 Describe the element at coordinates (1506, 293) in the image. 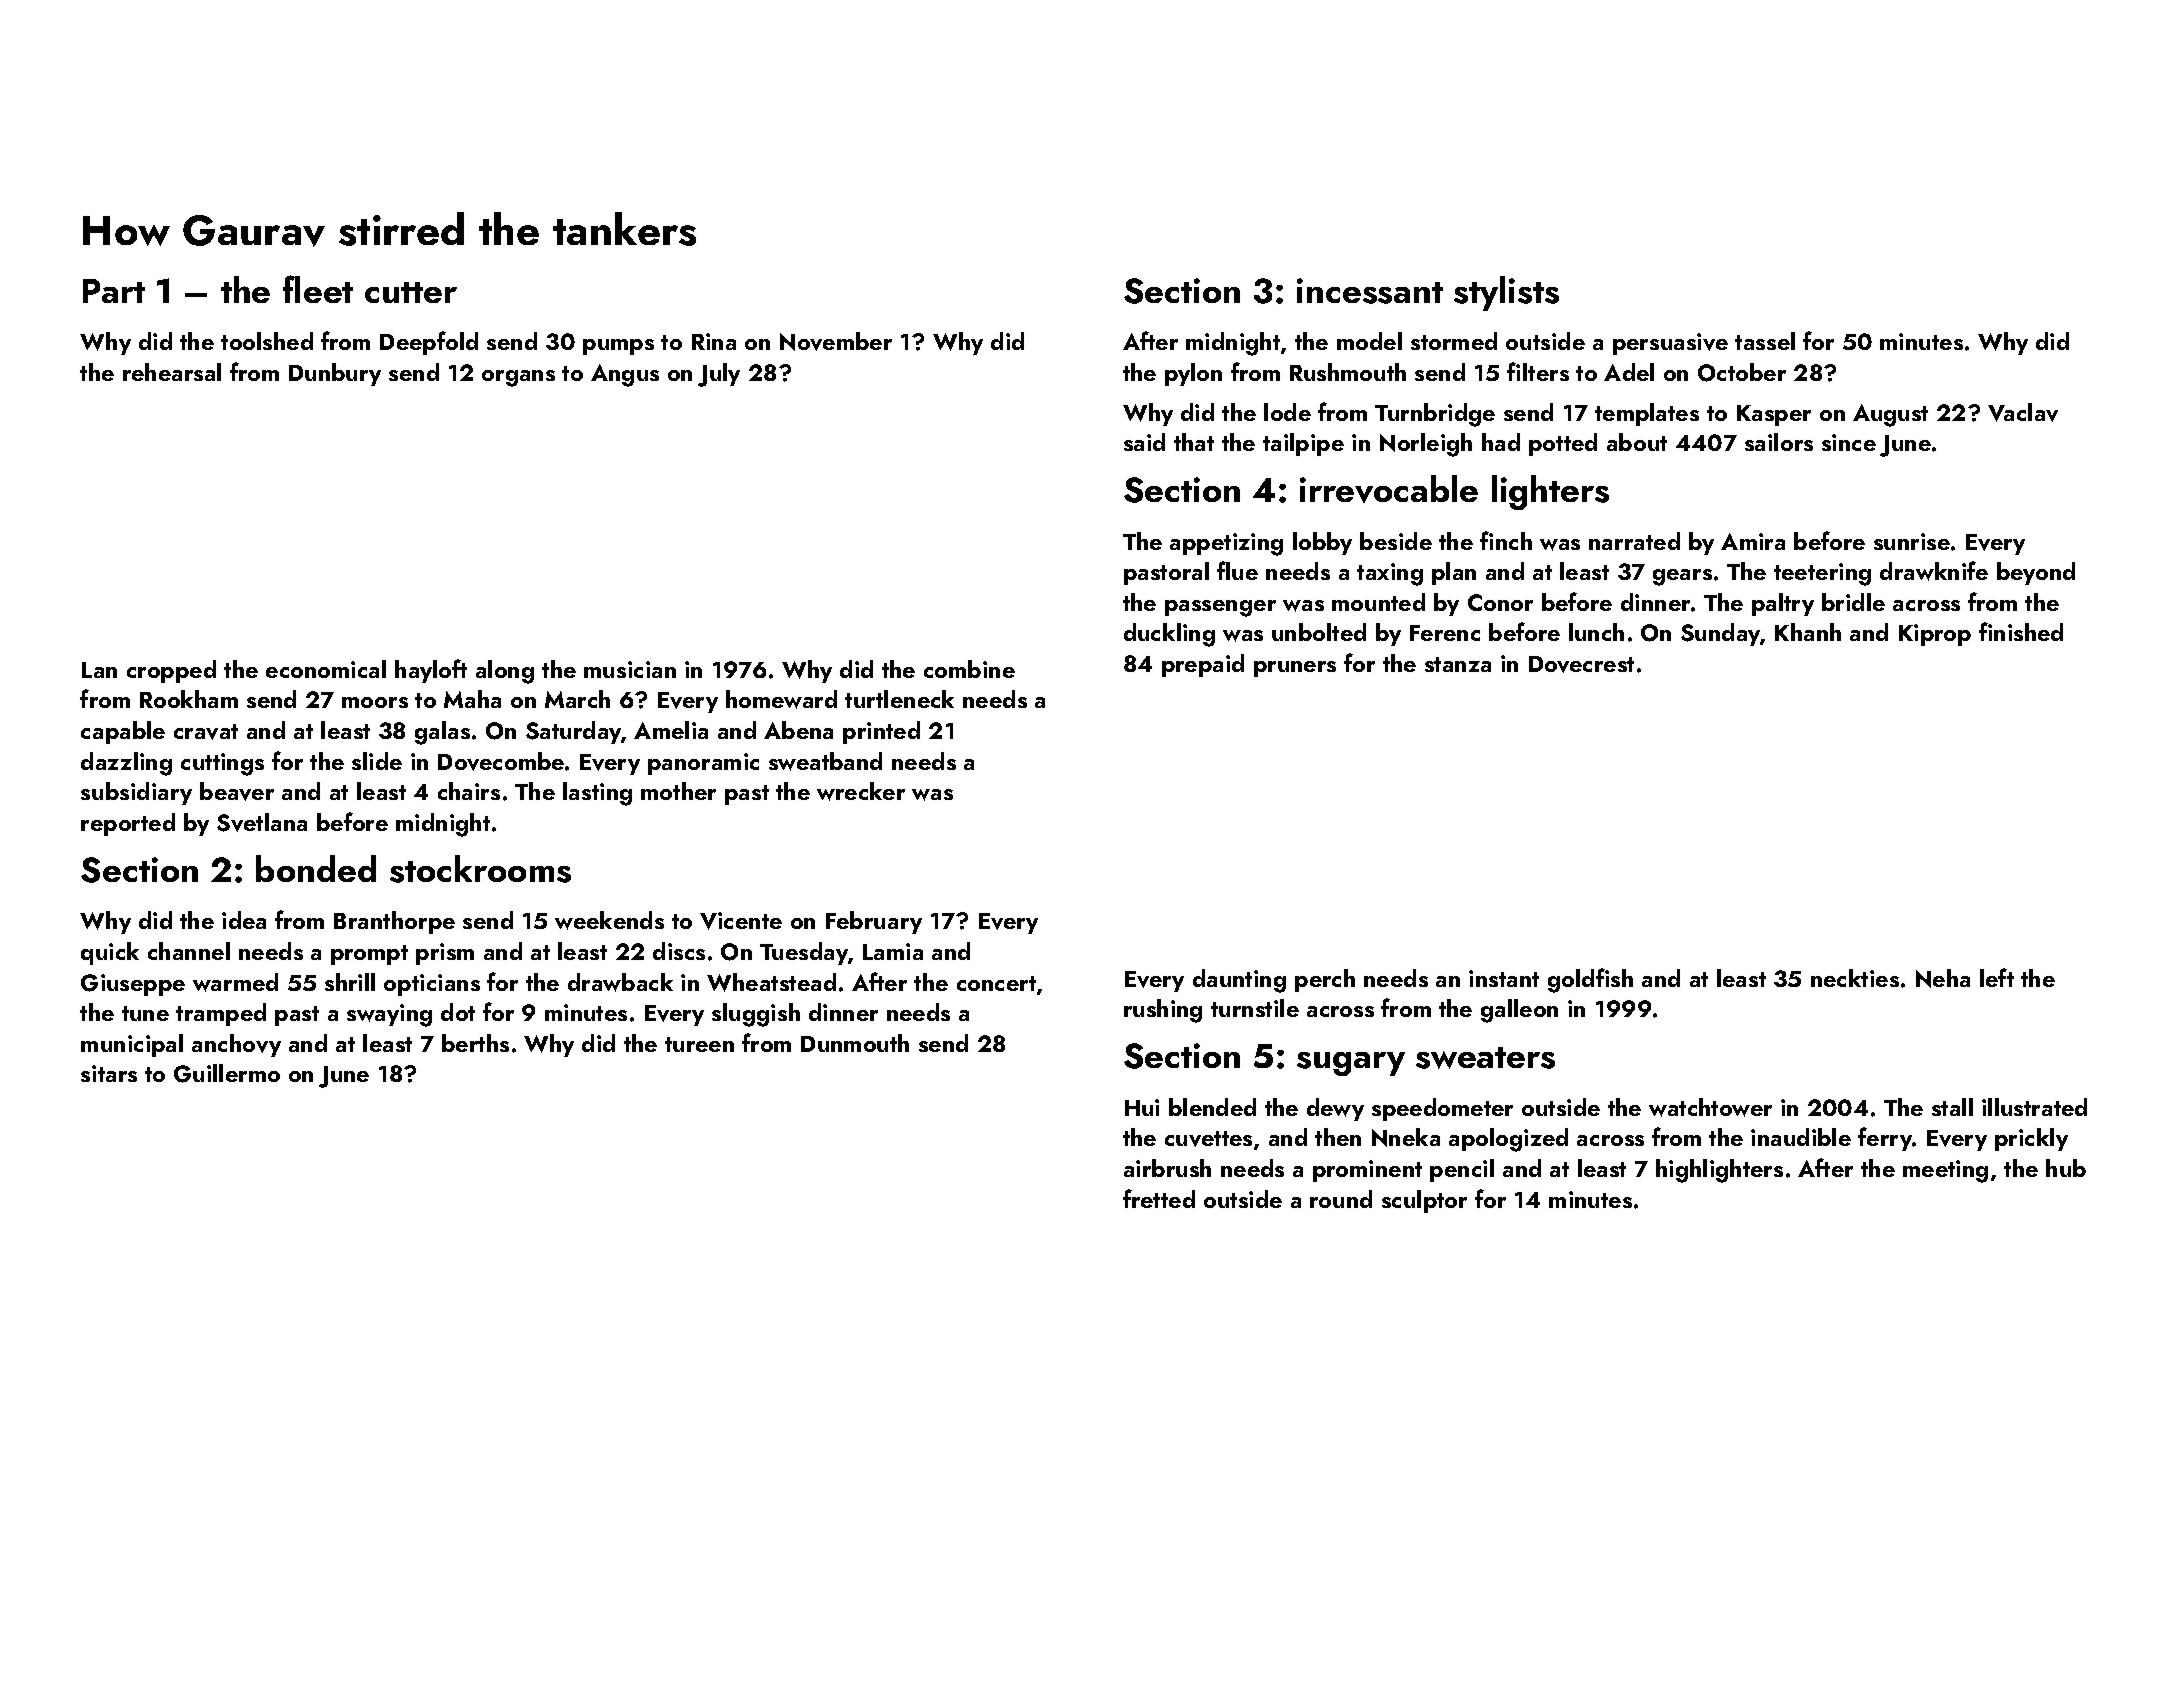

I see `stylists` at that location.
